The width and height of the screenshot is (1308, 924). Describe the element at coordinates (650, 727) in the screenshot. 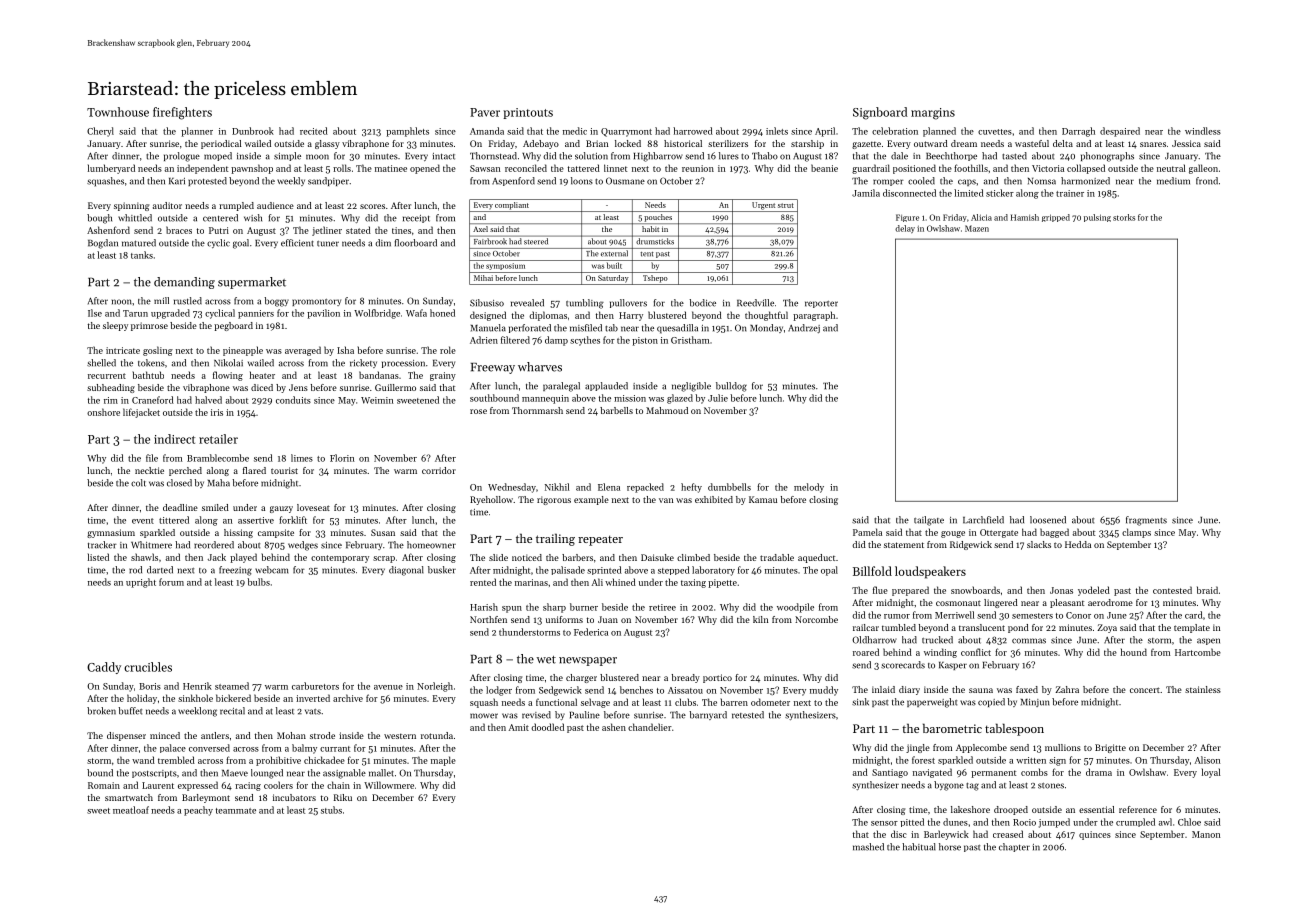

I see `chandelier` at that location.
